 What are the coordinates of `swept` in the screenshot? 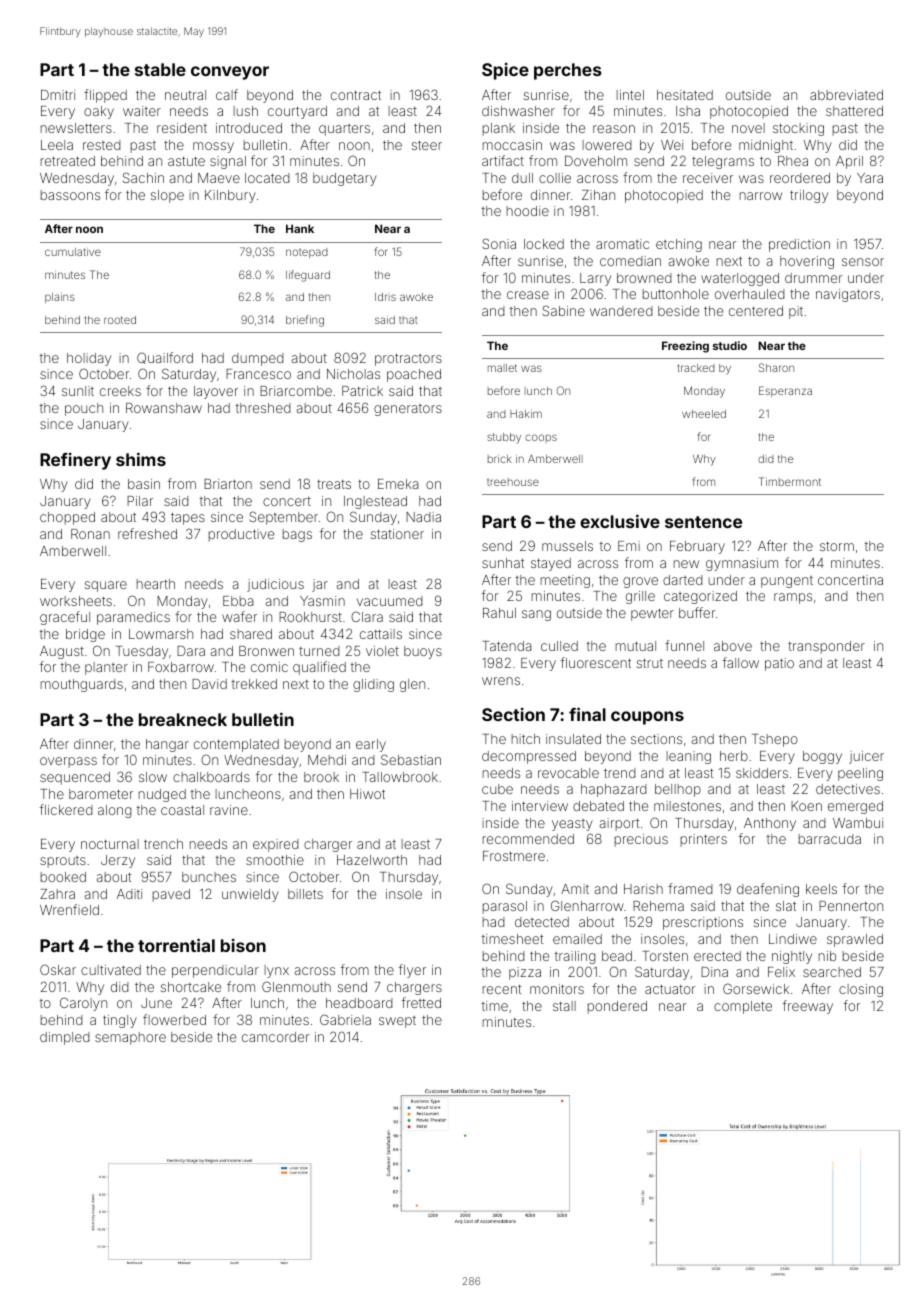 It's located at (397, 1022).
